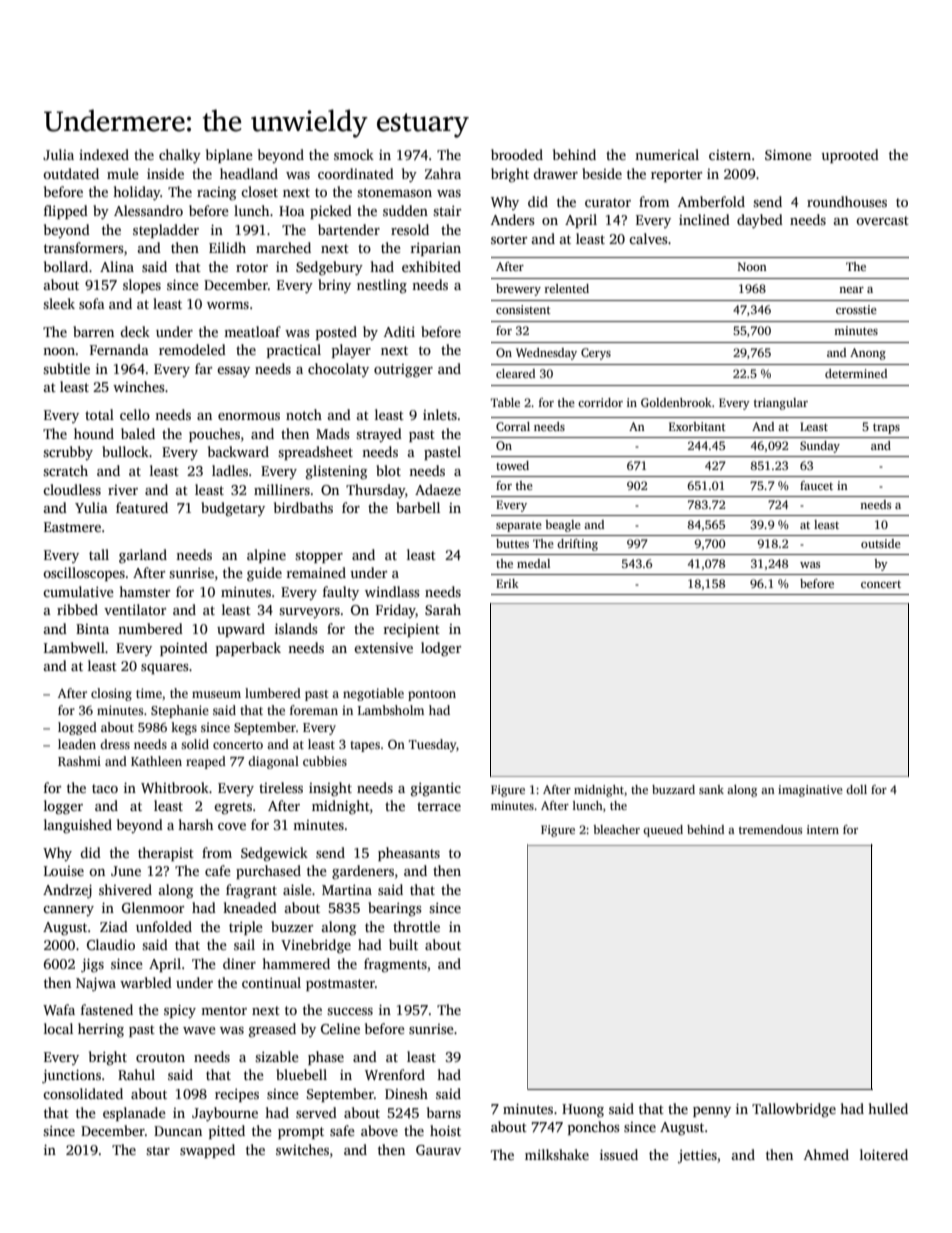  Describe the element at coordinates (203, 368) in the screenshot. I see `far` at that location.
